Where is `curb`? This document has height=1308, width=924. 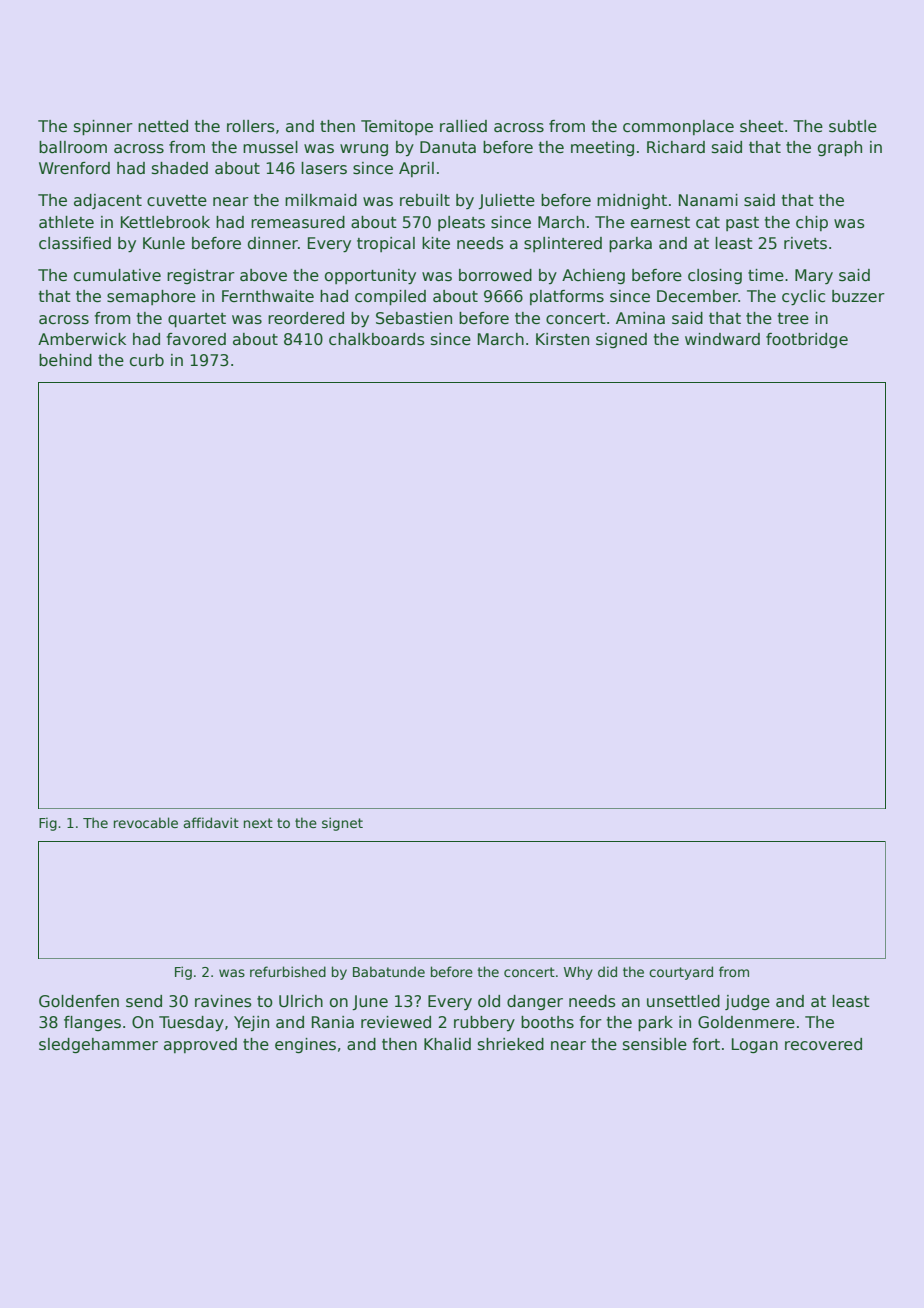 curb is located at coordinates (147, 360).
